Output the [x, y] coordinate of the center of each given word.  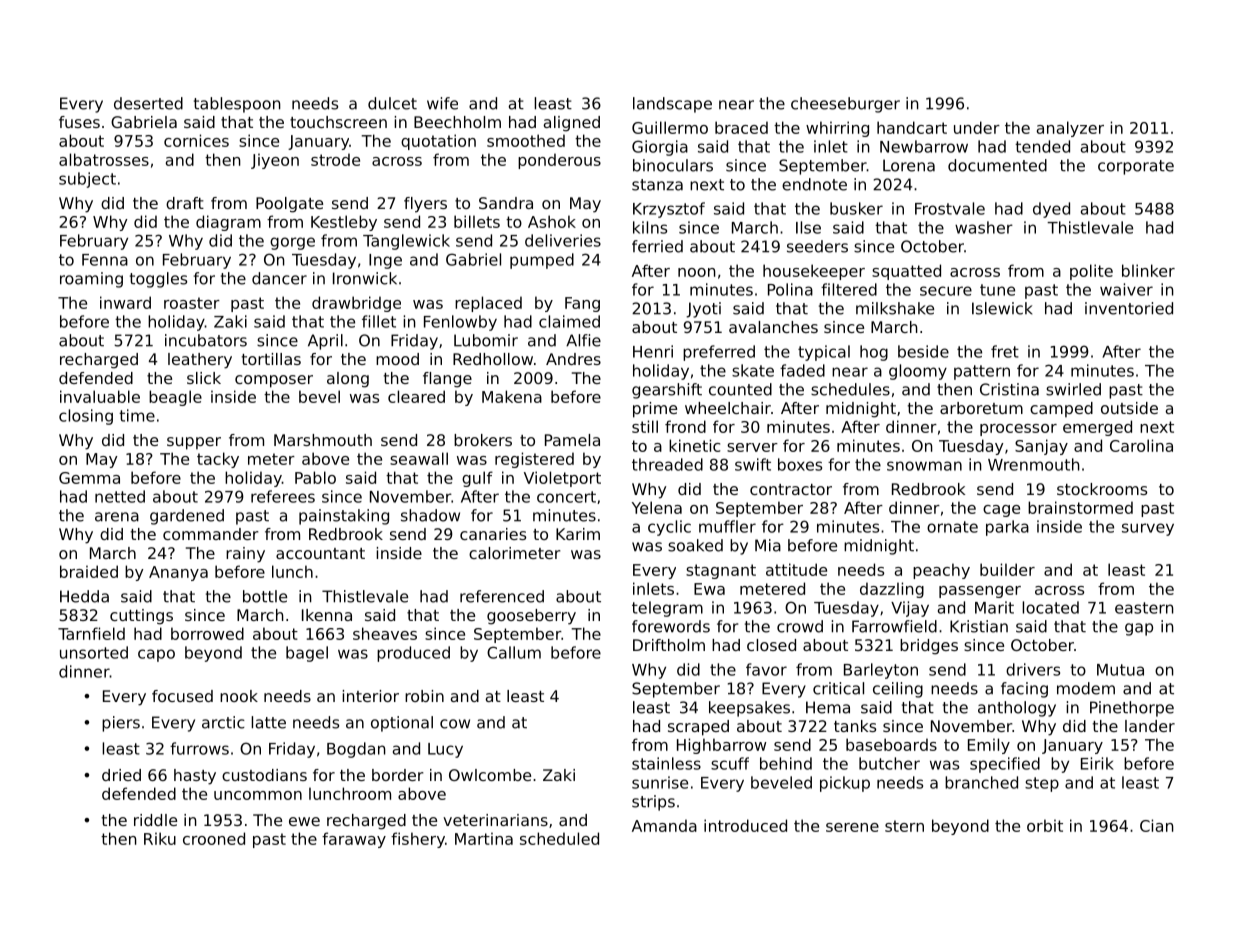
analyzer [1070, 129]
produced [413, 654]
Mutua [1120, 670]
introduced [745, 825]
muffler [727, 526]
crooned [214, 838]
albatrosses [104, 159]
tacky [218, 460]
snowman [924, 466]
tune [997, 290]
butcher [889, 763]
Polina [790, 289]
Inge [385, 261]
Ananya [178, 573]
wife [442, 103]
